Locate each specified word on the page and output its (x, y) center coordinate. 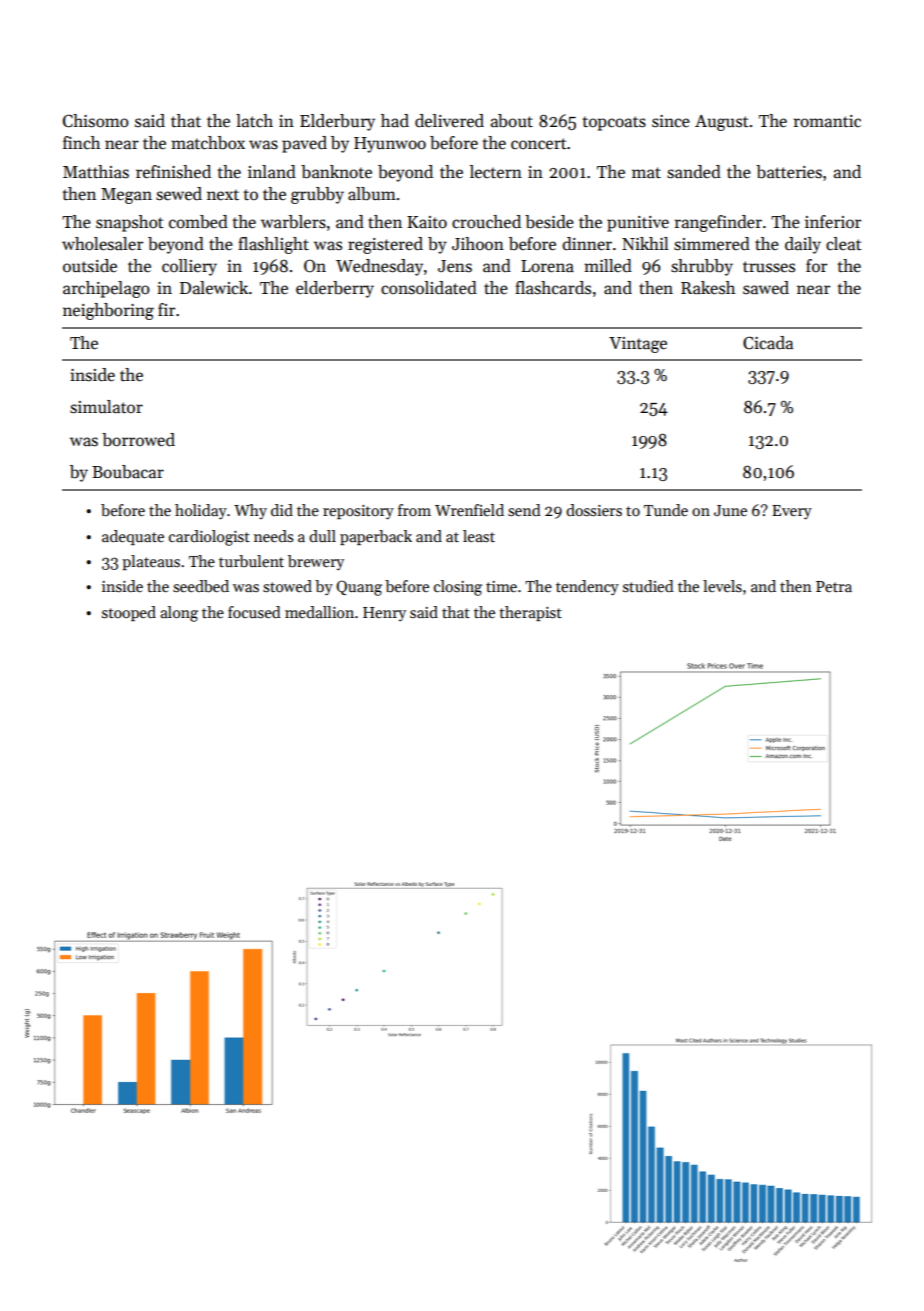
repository (358, 512)
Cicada (768, 343)
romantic (827, 121)
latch (254, 121)
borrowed (138, 440)
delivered (449, 121)
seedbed (201, 586)
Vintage (638, 345)
